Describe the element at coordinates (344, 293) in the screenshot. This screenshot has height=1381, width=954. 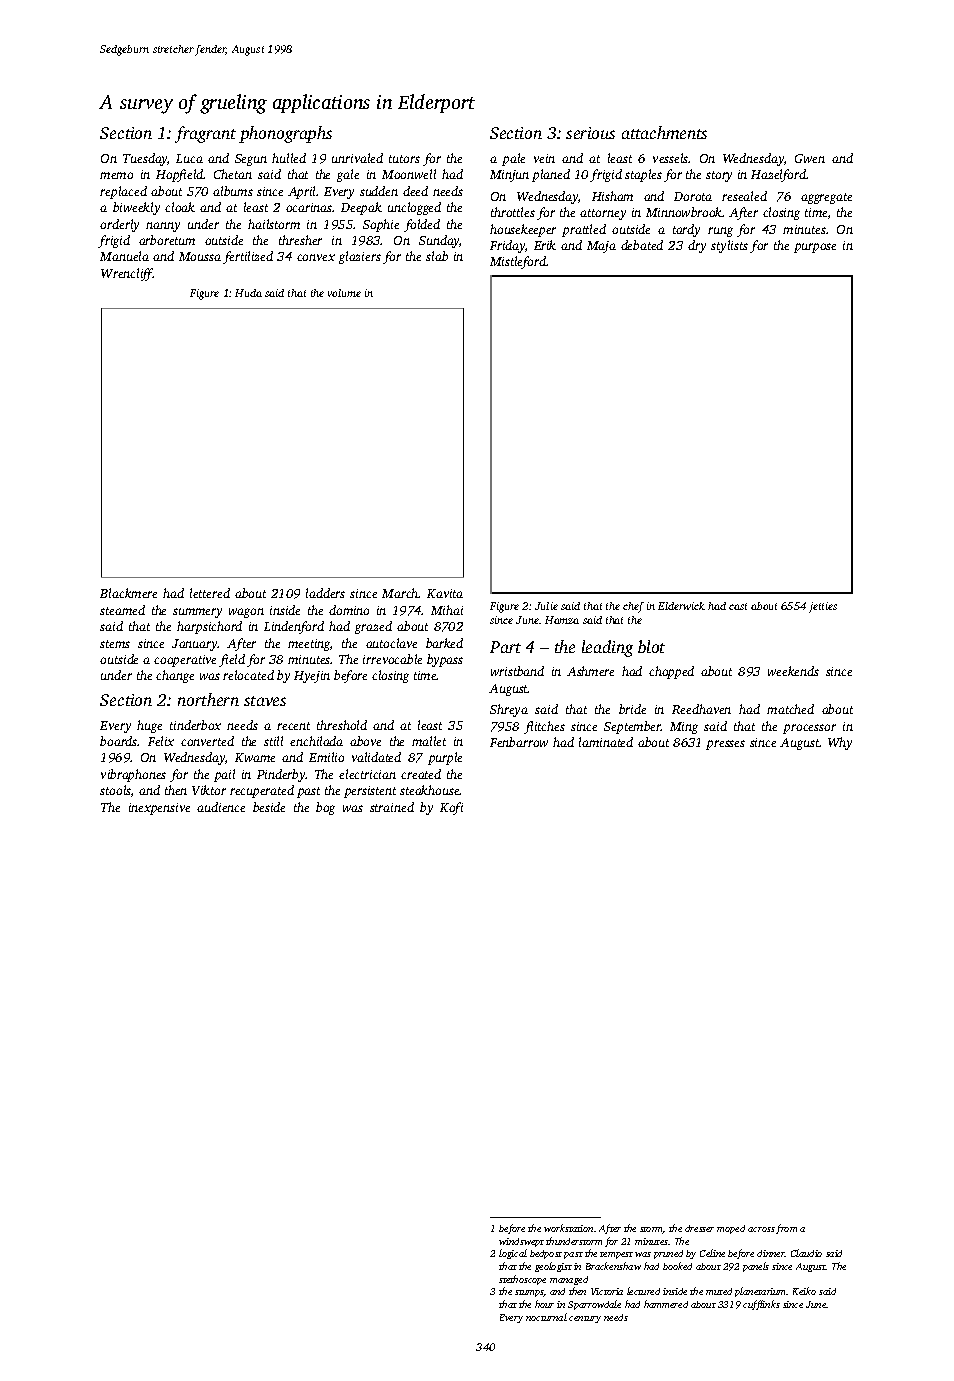
I see `volume` at that location.
